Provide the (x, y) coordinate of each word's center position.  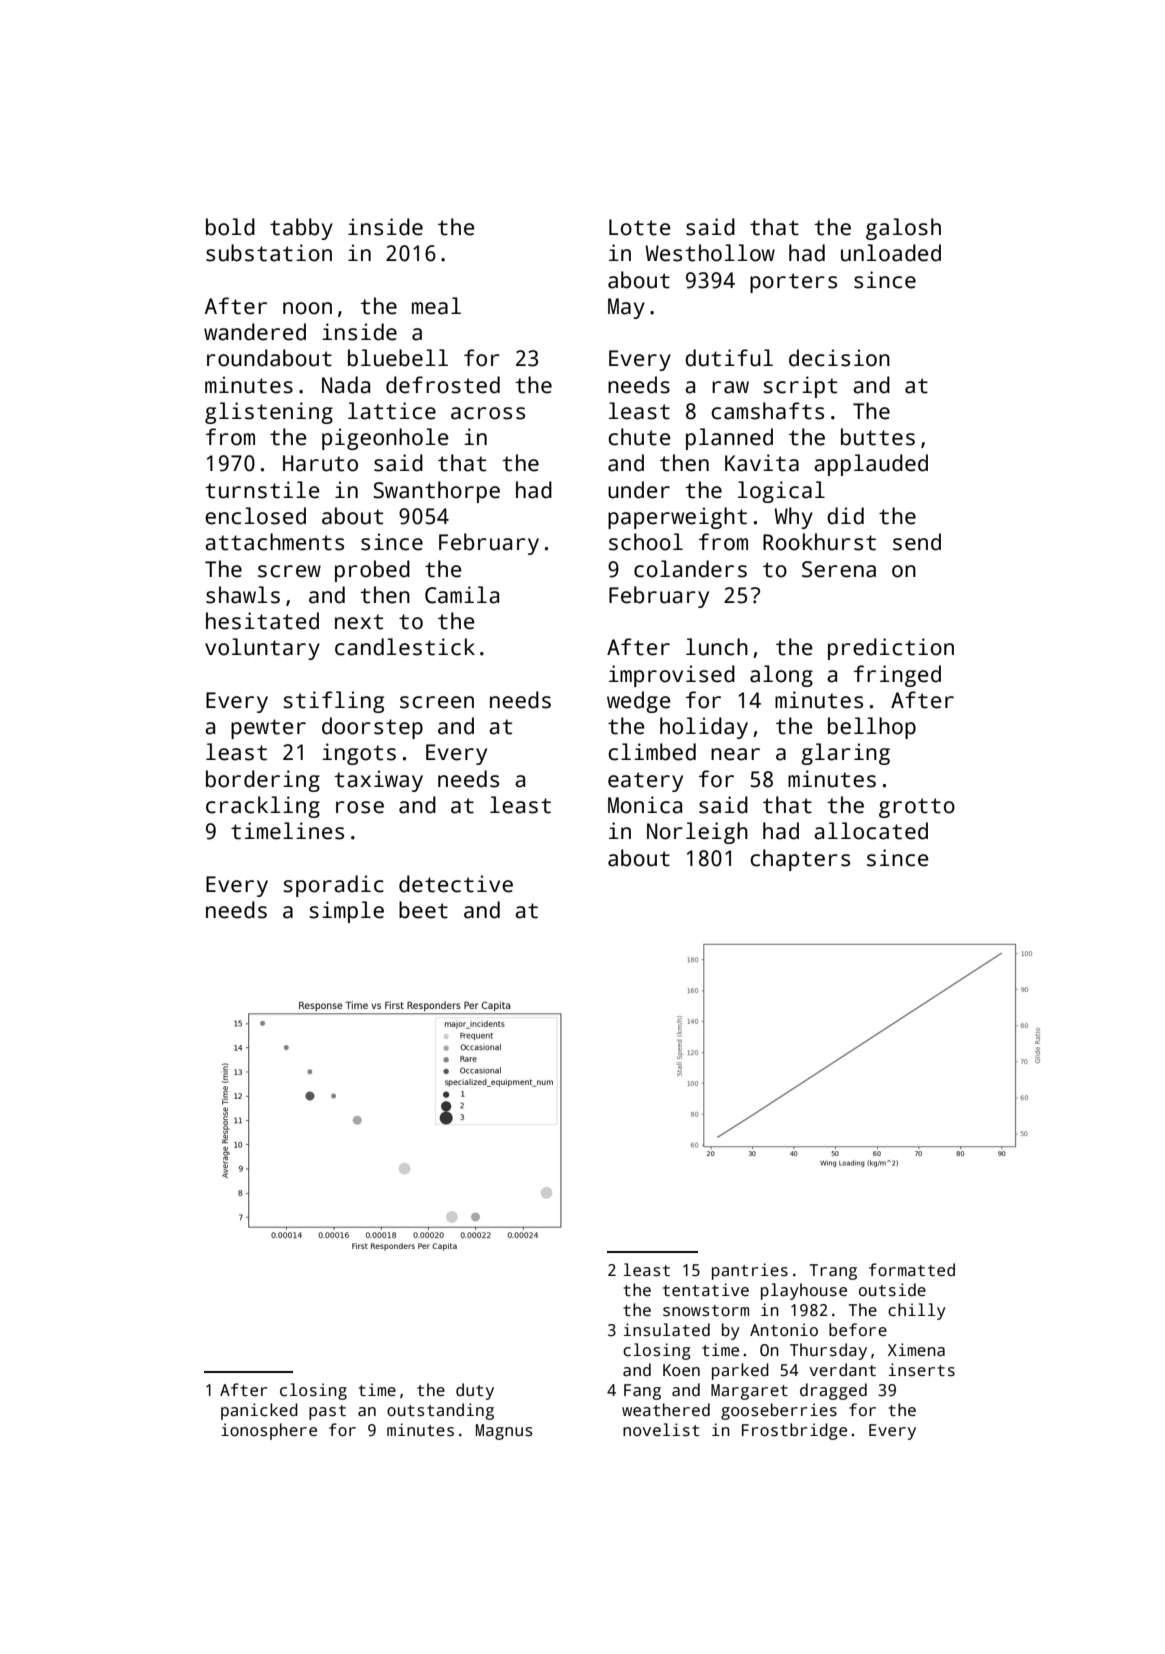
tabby (301, 229)
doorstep (372, 728)
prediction (891, 649)
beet (423, 910)
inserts (922, 1370)
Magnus (504, 1432)
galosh (903, 229)
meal (436, 306)
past (327, 1412)
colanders (690, 569)
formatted (912, 1269)
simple (346, 912)
